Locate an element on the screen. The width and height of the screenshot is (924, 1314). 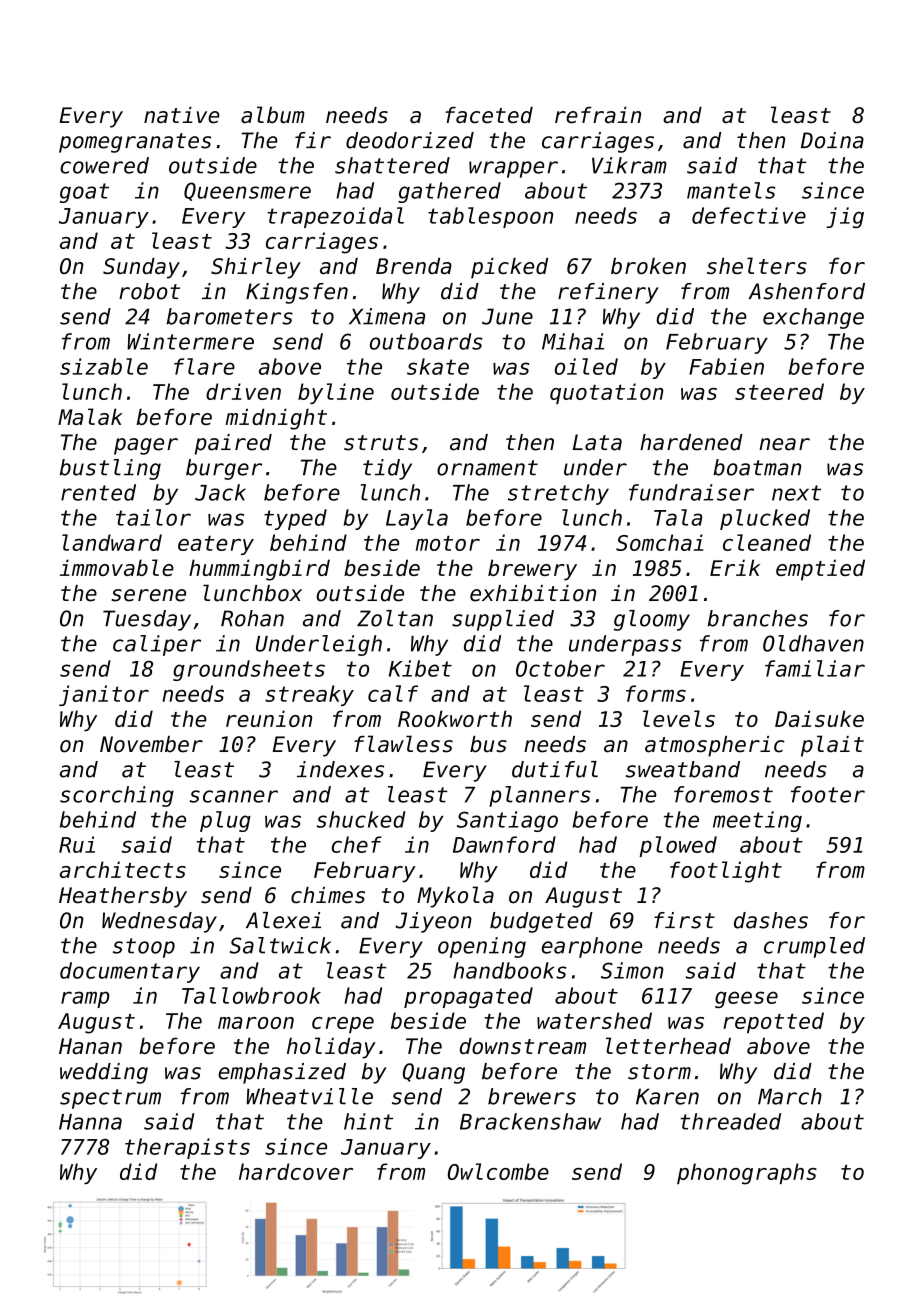
chef is located at coordinates (357, 844).
